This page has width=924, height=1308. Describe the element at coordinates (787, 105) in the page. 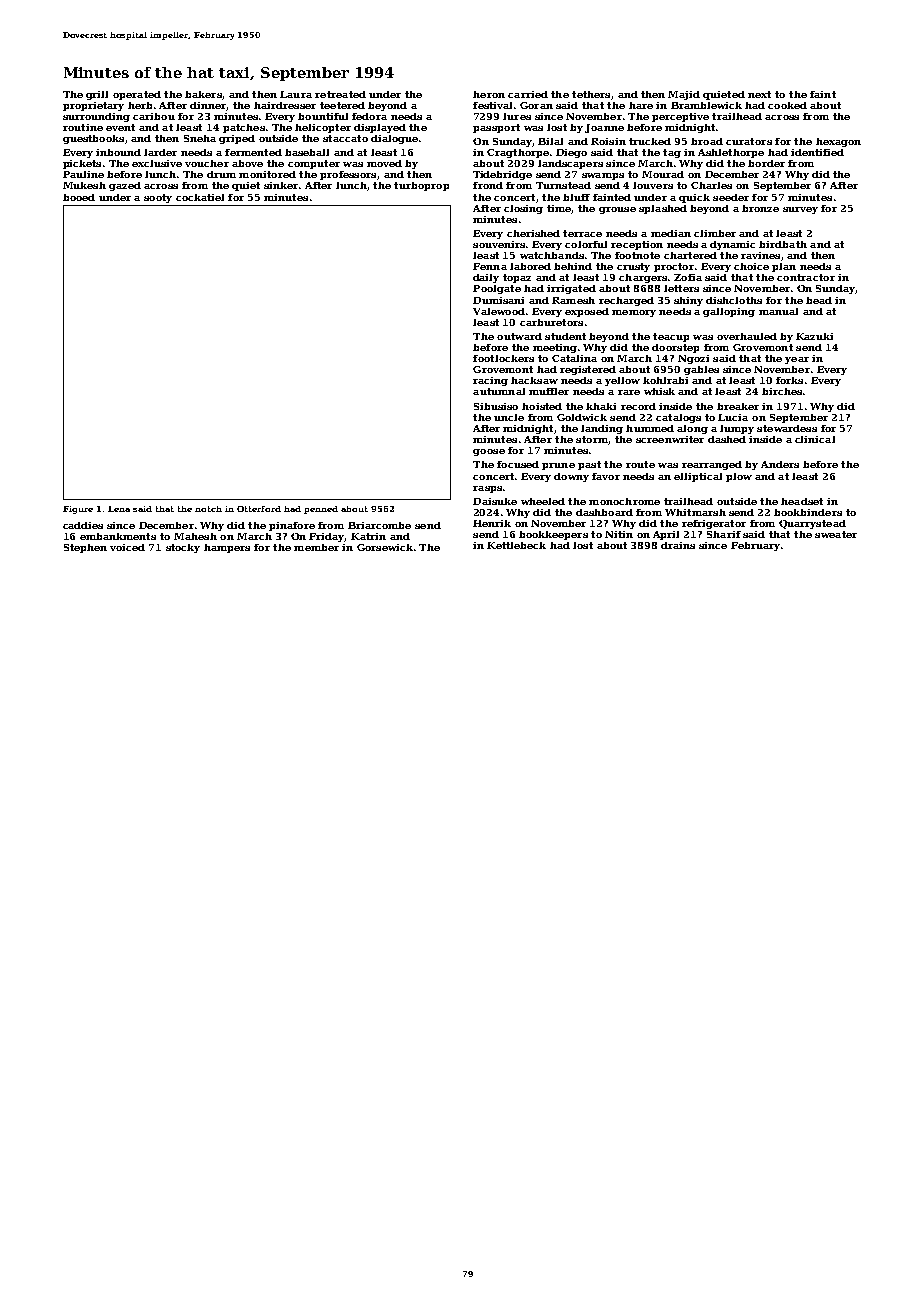

I see `cooked` at that location.
